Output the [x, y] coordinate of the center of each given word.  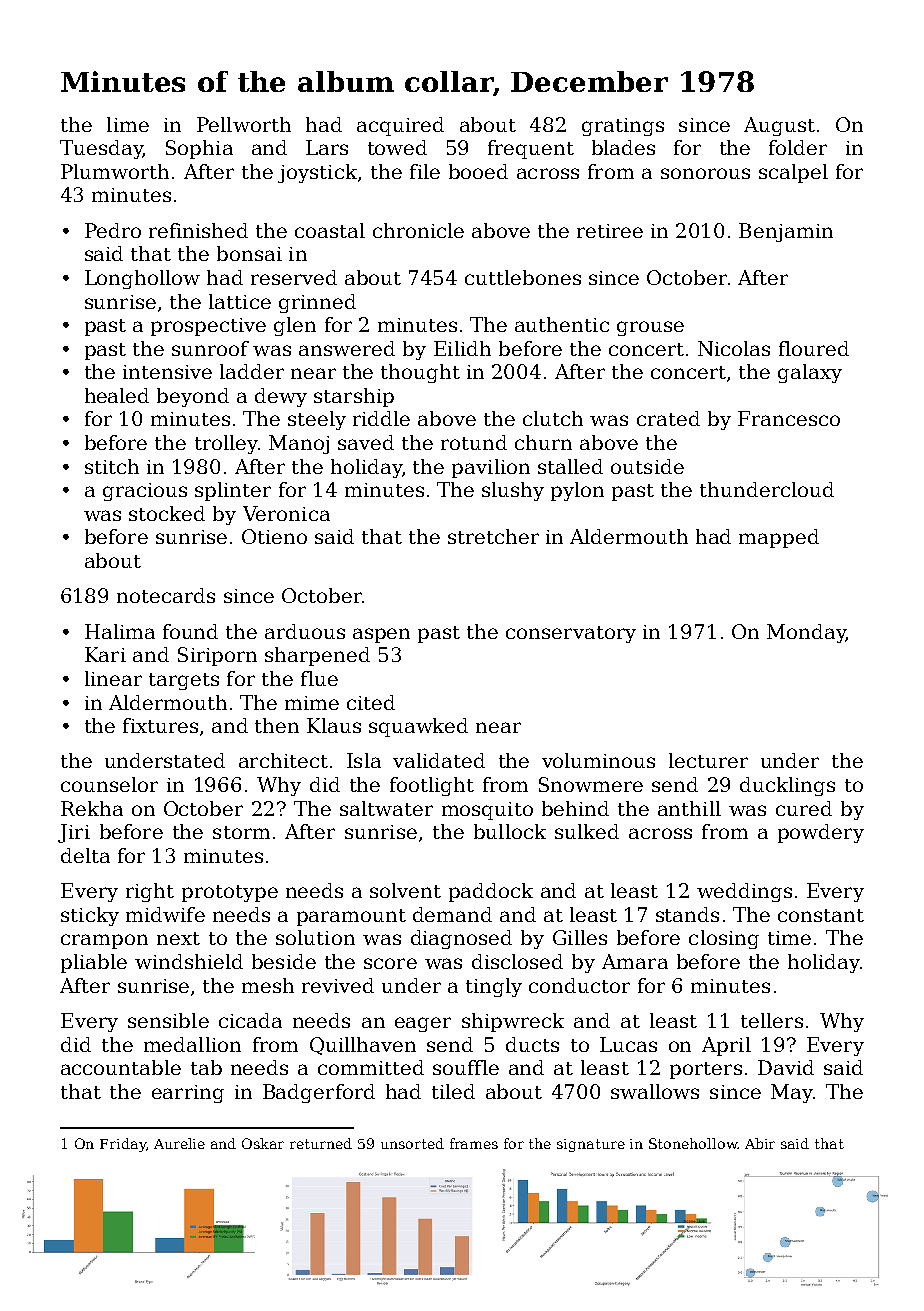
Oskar [263, 1143]
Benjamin [786, 232]
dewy [281, 397]
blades [623, 147]
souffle [466, 1067]
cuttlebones [523, 277]
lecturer [708, 760]
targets [184, 681]
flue [319, 678]
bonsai [249, 253]
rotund [474, 442]
